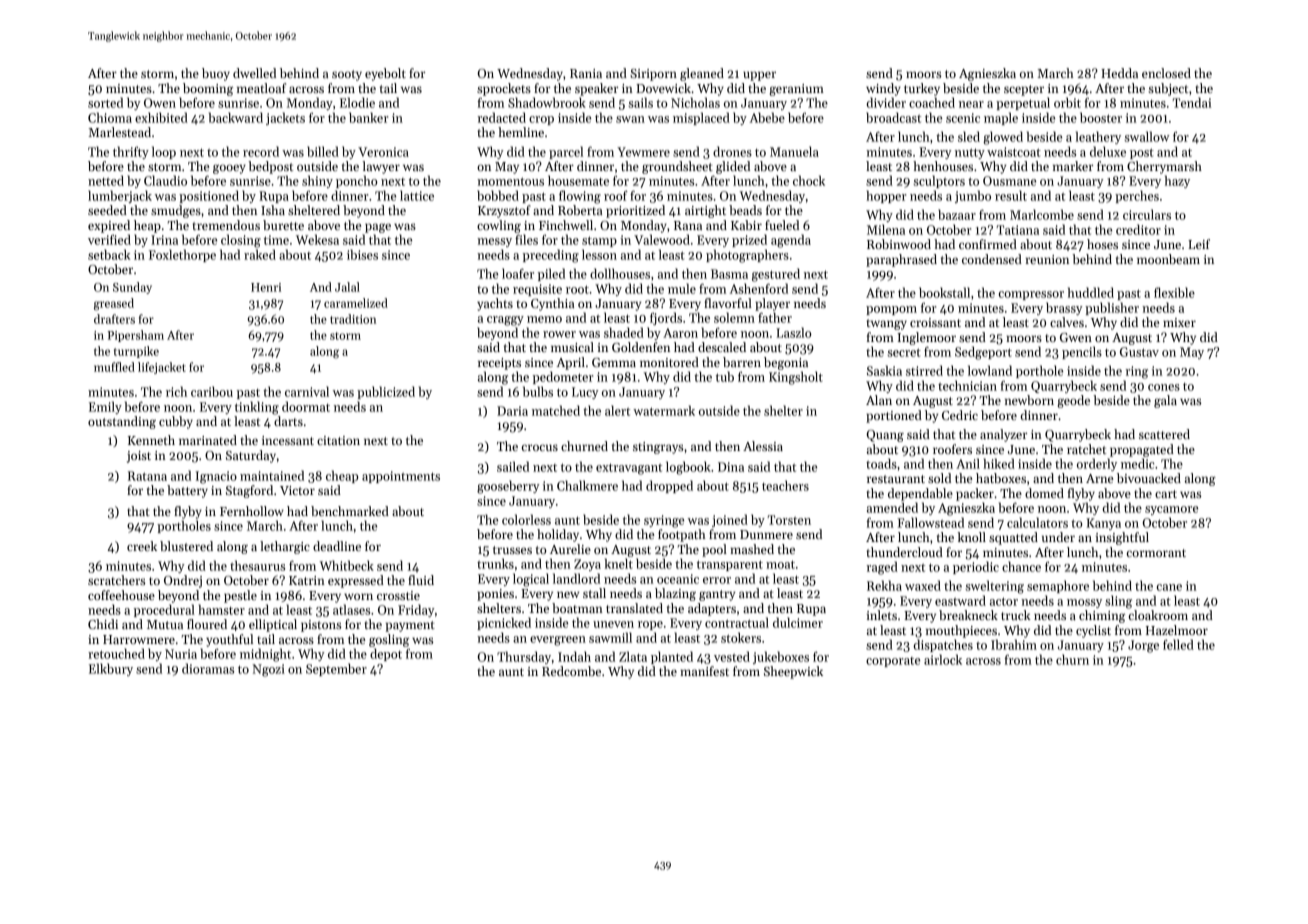 This screenshot has width=1308, height=924. I want to click on Pipersham, so click(135, 336).
